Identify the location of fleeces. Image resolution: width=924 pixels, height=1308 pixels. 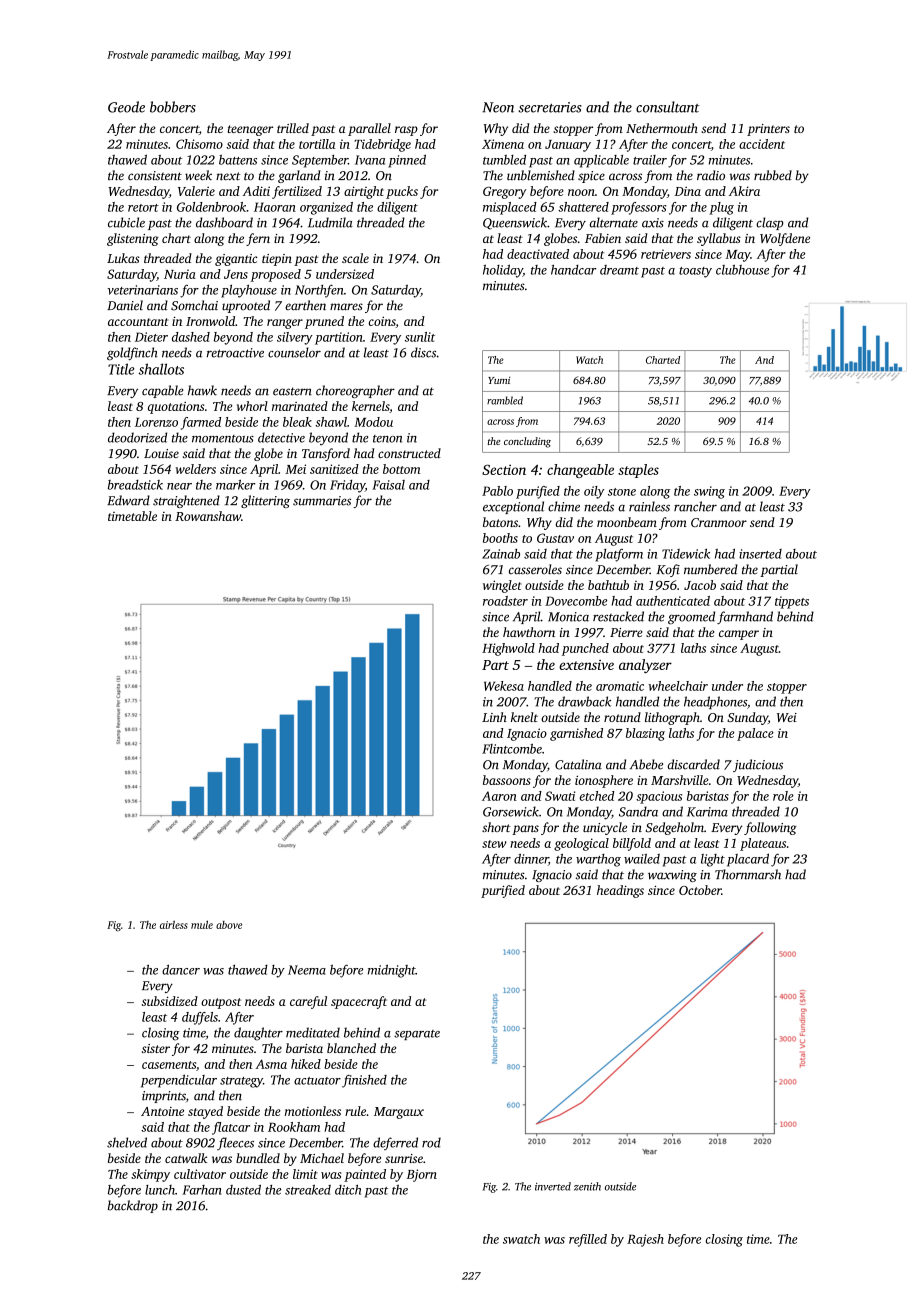
(235, 1143).
